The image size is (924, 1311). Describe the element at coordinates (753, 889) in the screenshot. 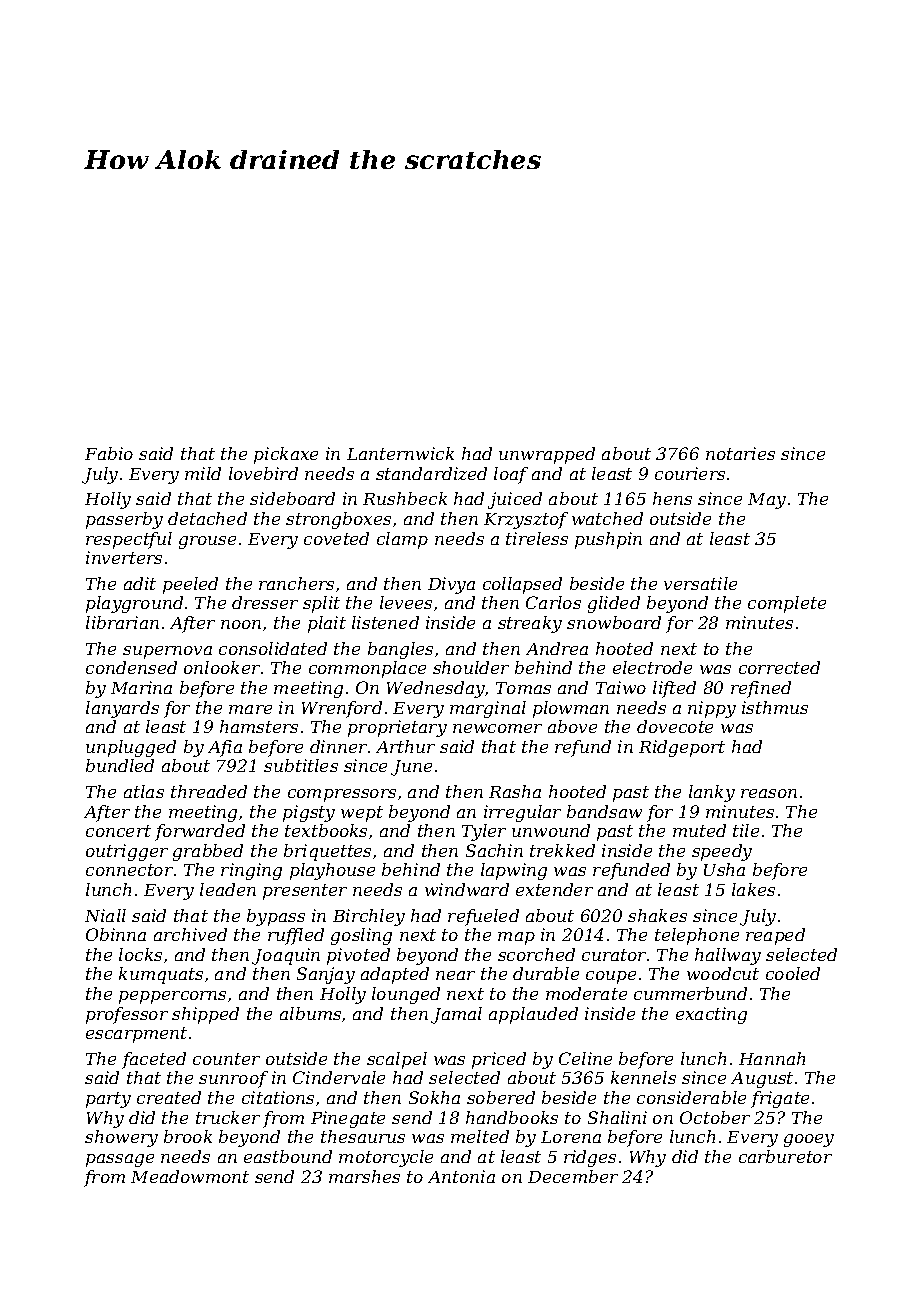

I see `lakes` at that location.
